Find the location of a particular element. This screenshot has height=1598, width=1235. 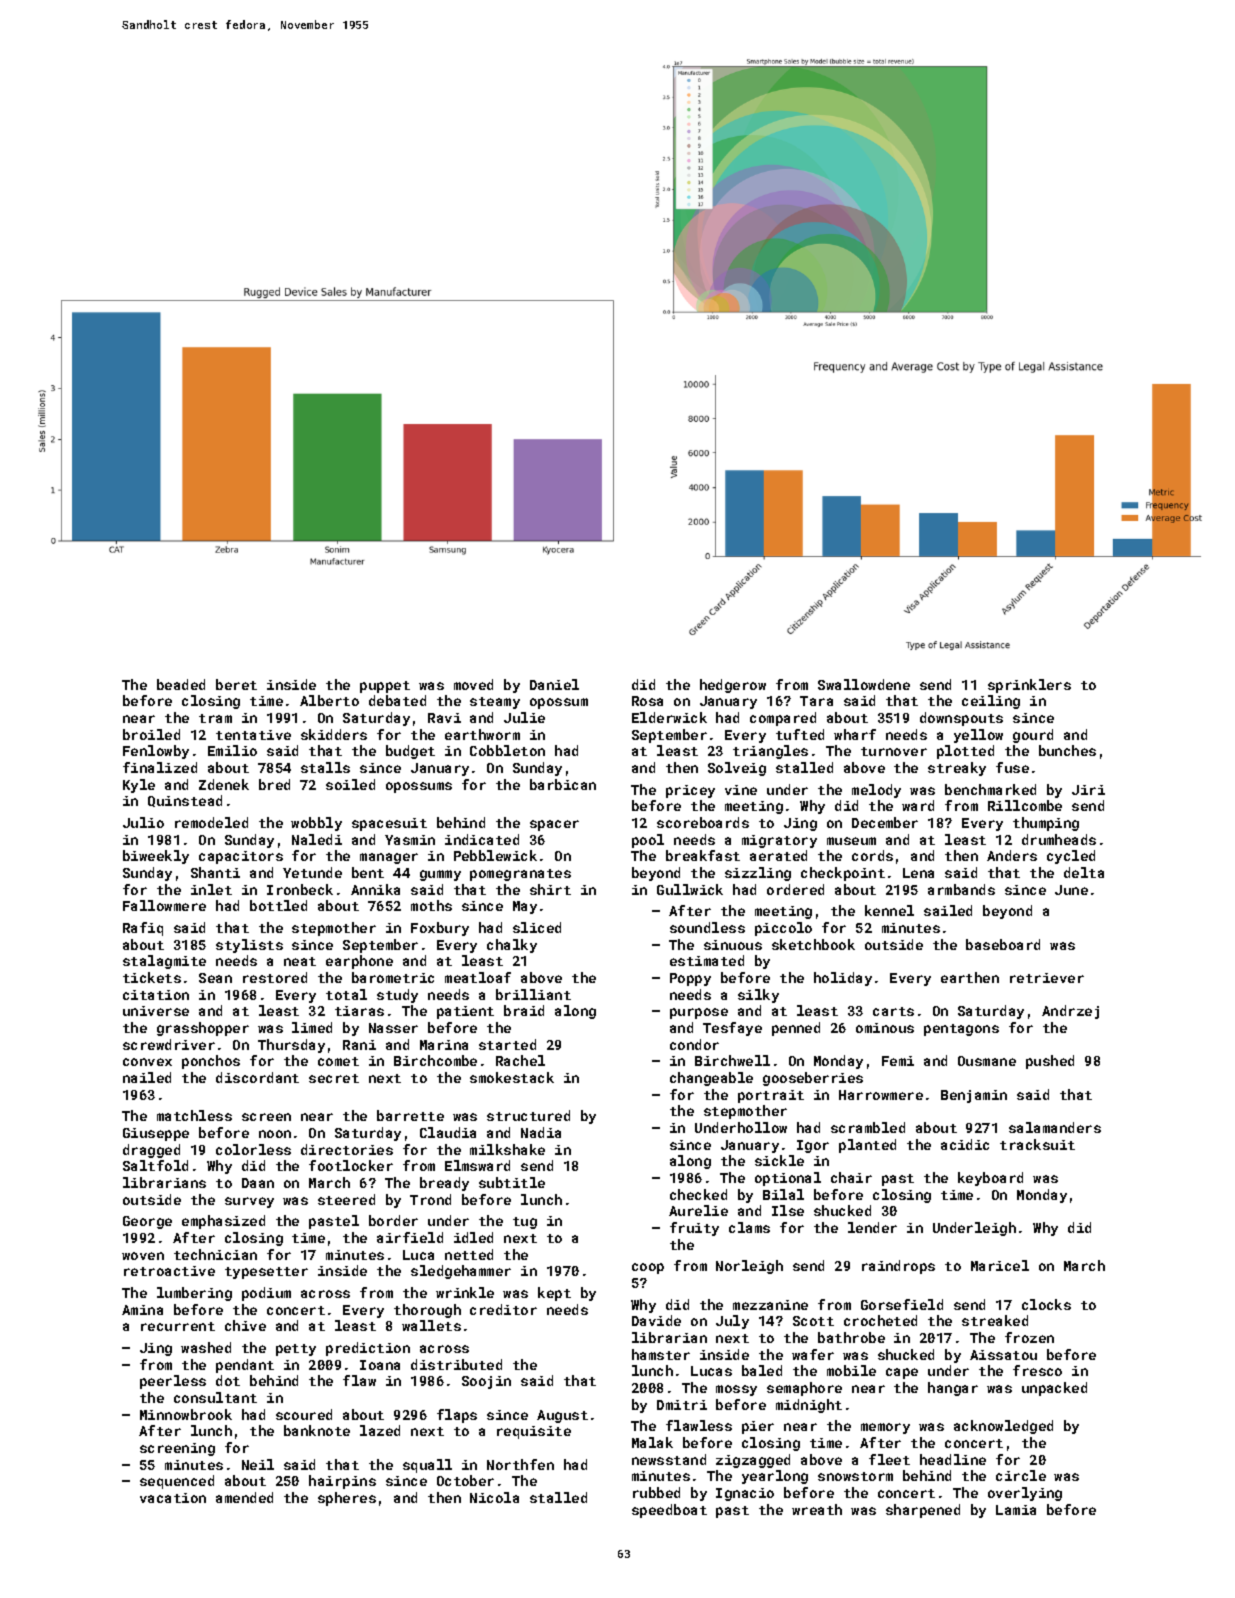

smokestack is located at coordinates (512, 1077).
